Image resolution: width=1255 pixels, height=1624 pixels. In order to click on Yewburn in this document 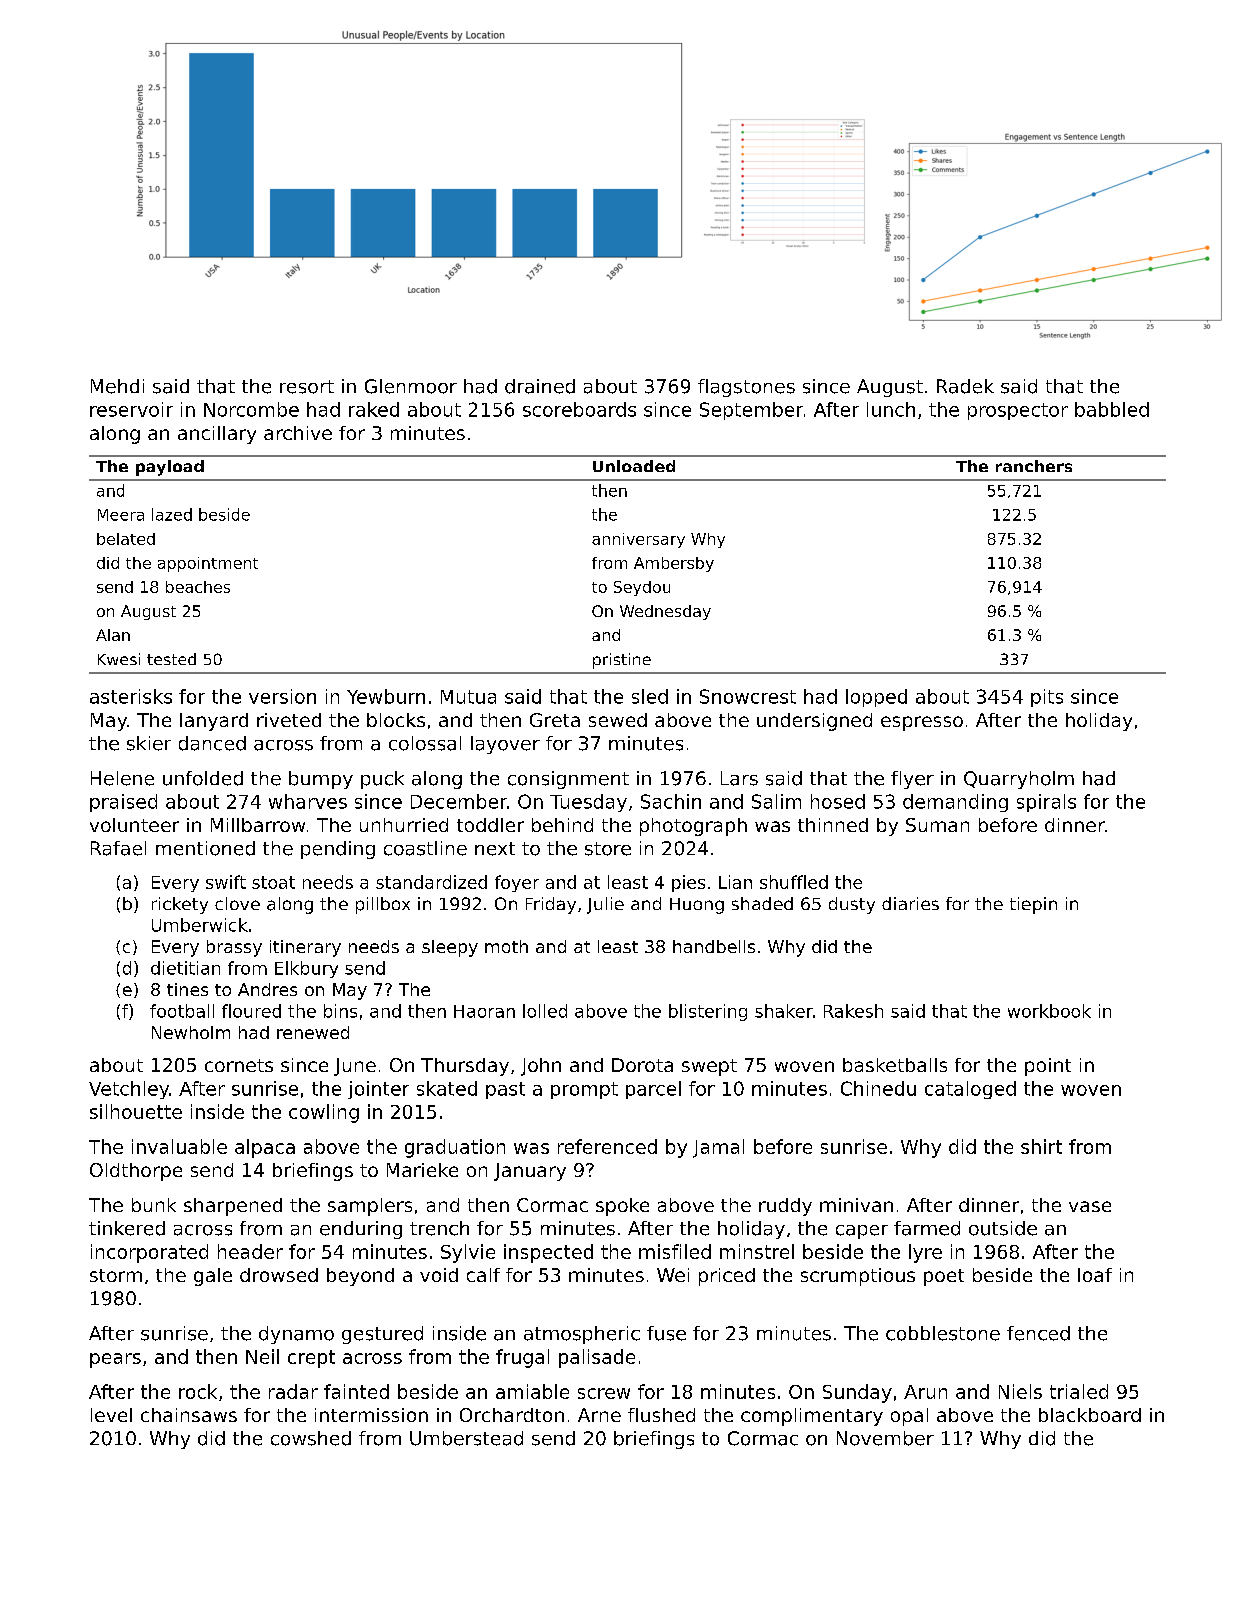, I will do `click(386, 696)`.
